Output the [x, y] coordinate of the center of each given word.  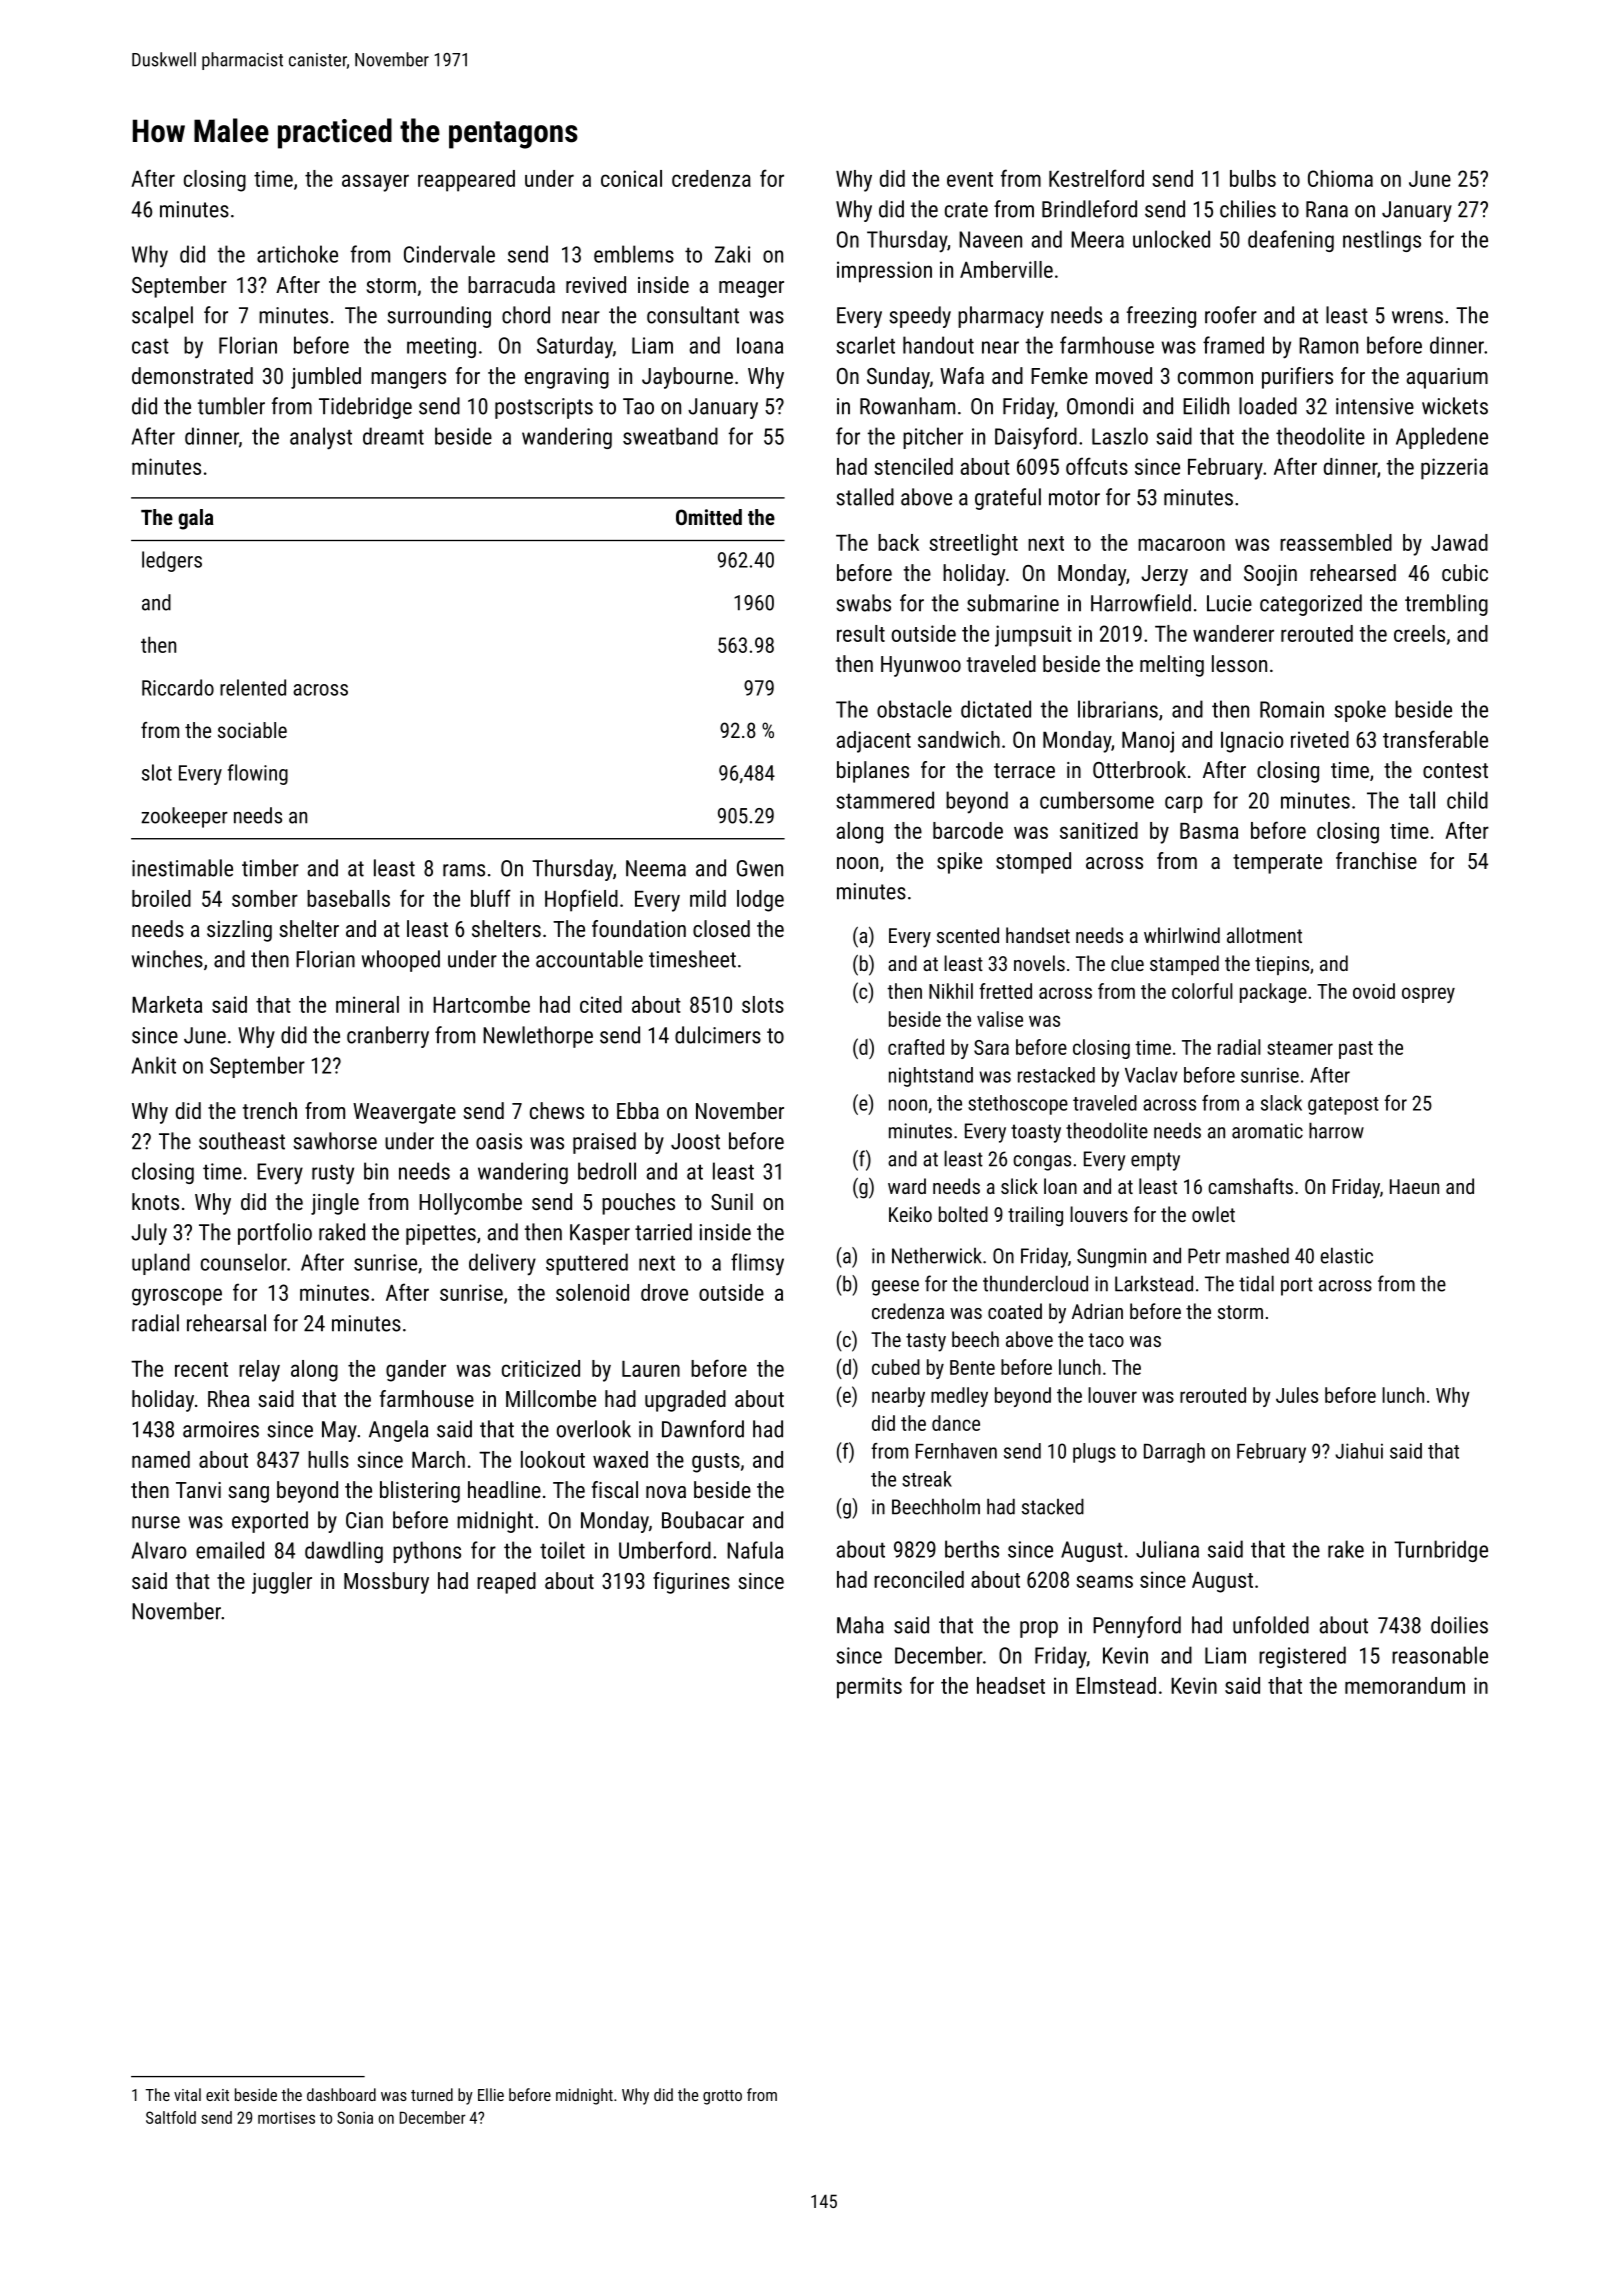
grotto [722, 2097]
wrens [1417, 317]
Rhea [228, 1398]
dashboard [341, 2094]
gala [196, 519]
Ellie [491, 2094]
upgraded [685, 1401]
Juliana [1167, 1549]
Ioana [760, 345]
